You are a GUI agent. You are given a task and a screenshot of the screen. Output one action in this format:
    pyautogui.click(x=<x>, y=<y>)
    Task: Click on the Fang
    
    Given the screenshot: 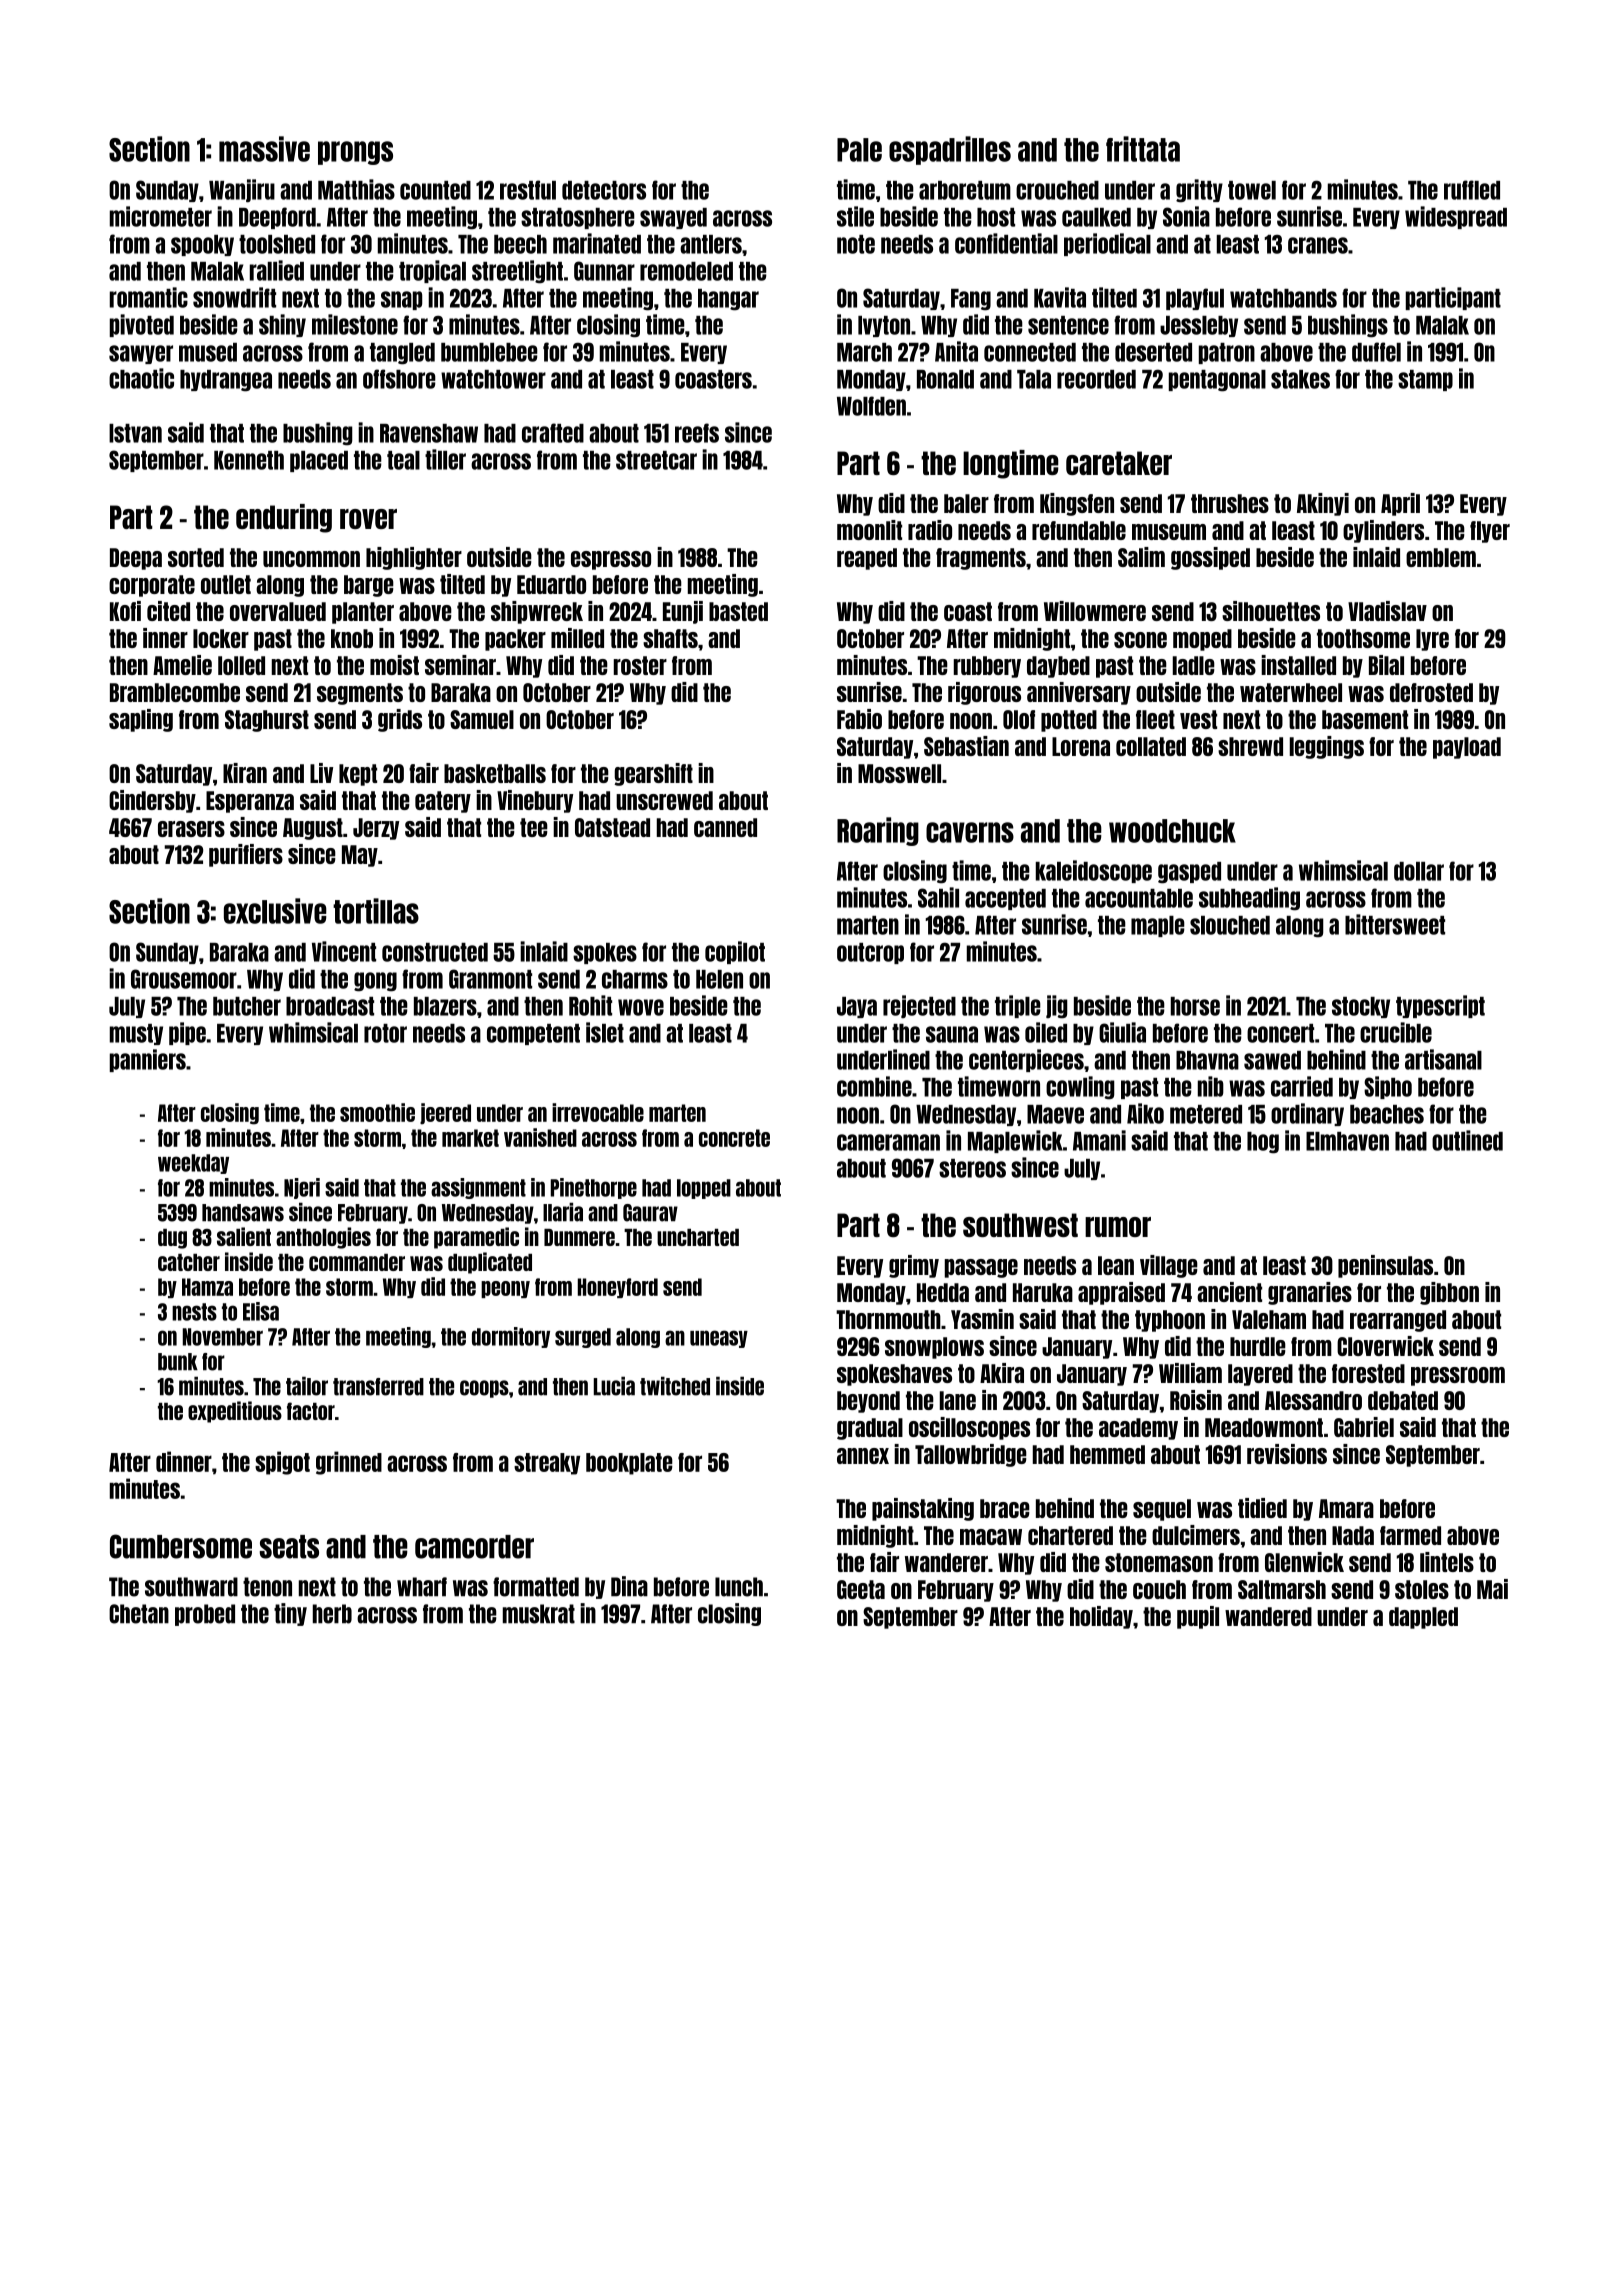 What is the action you would take?
    pyautogui.click(x=971, y=300)
